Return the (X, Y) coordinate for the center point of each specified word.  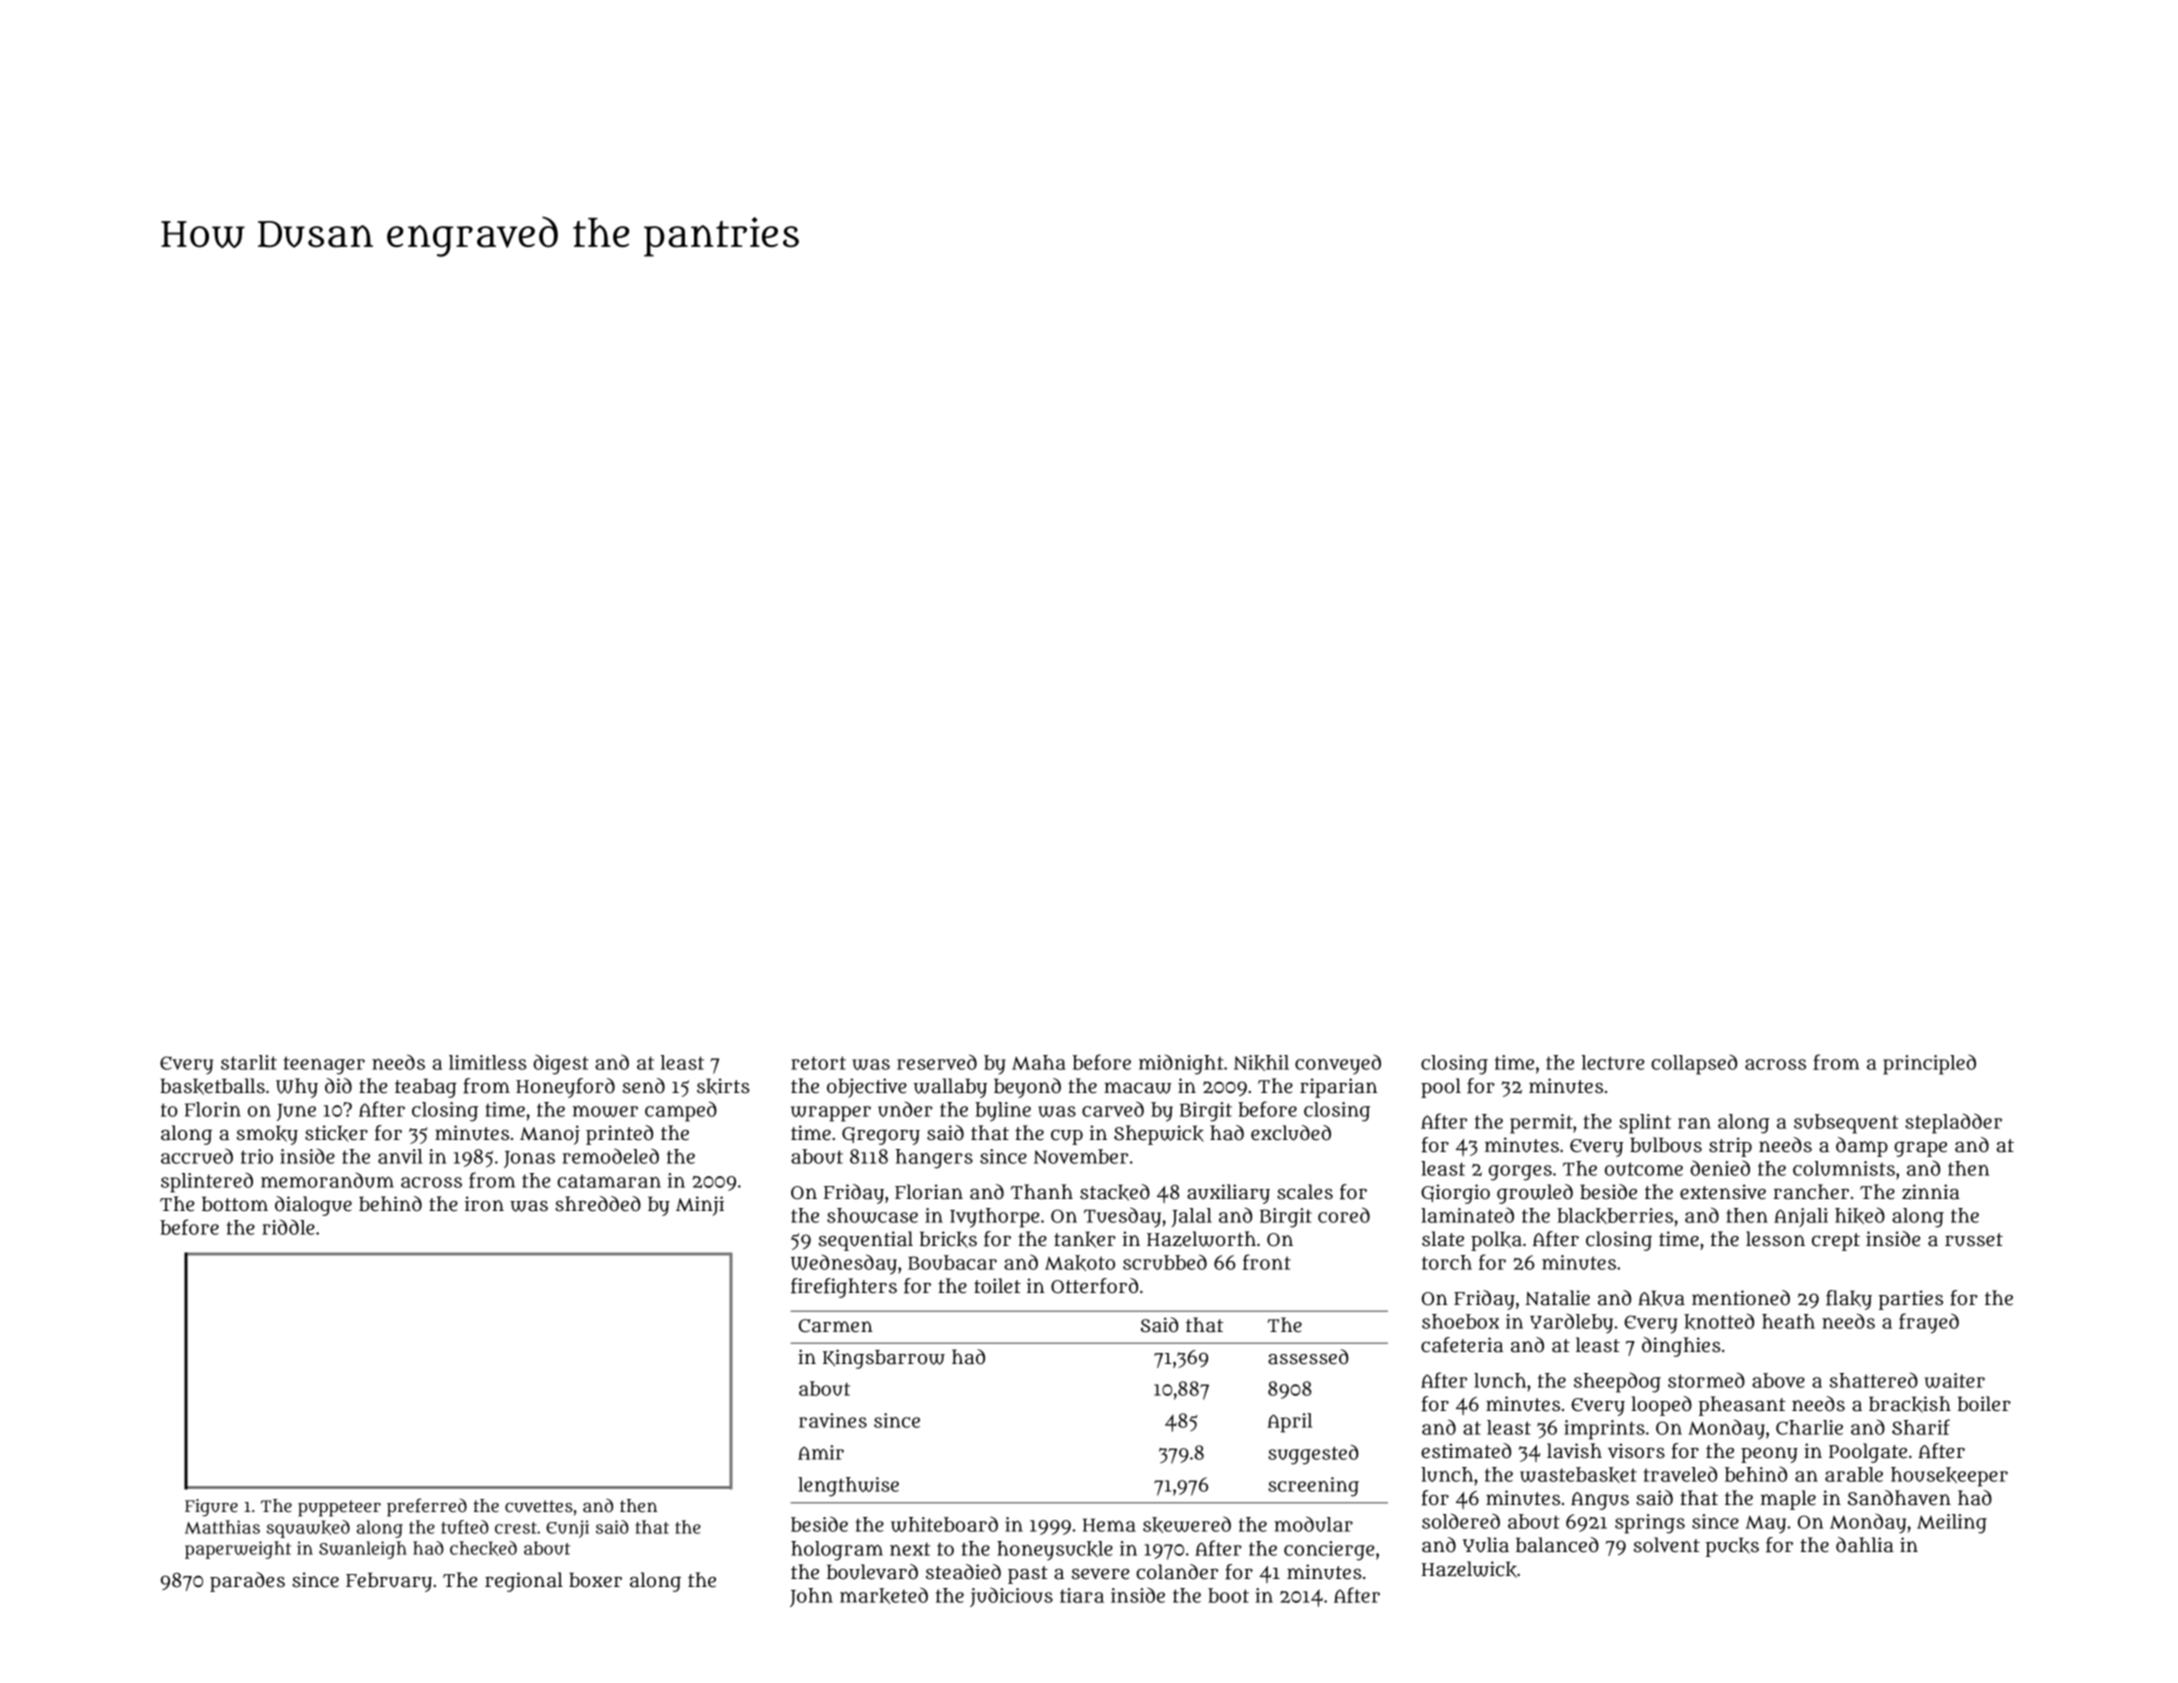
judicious (1011, 1597)
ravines (833, 1420)
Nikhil (1261, 1063)
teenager (324, 1065)
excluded (1291, 1133)
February (389, 1582)
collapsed (1694, 1064)
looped (1661, 1406)
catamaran (609, 1181)
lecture (1613, 1062)
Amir (821, 1452)
